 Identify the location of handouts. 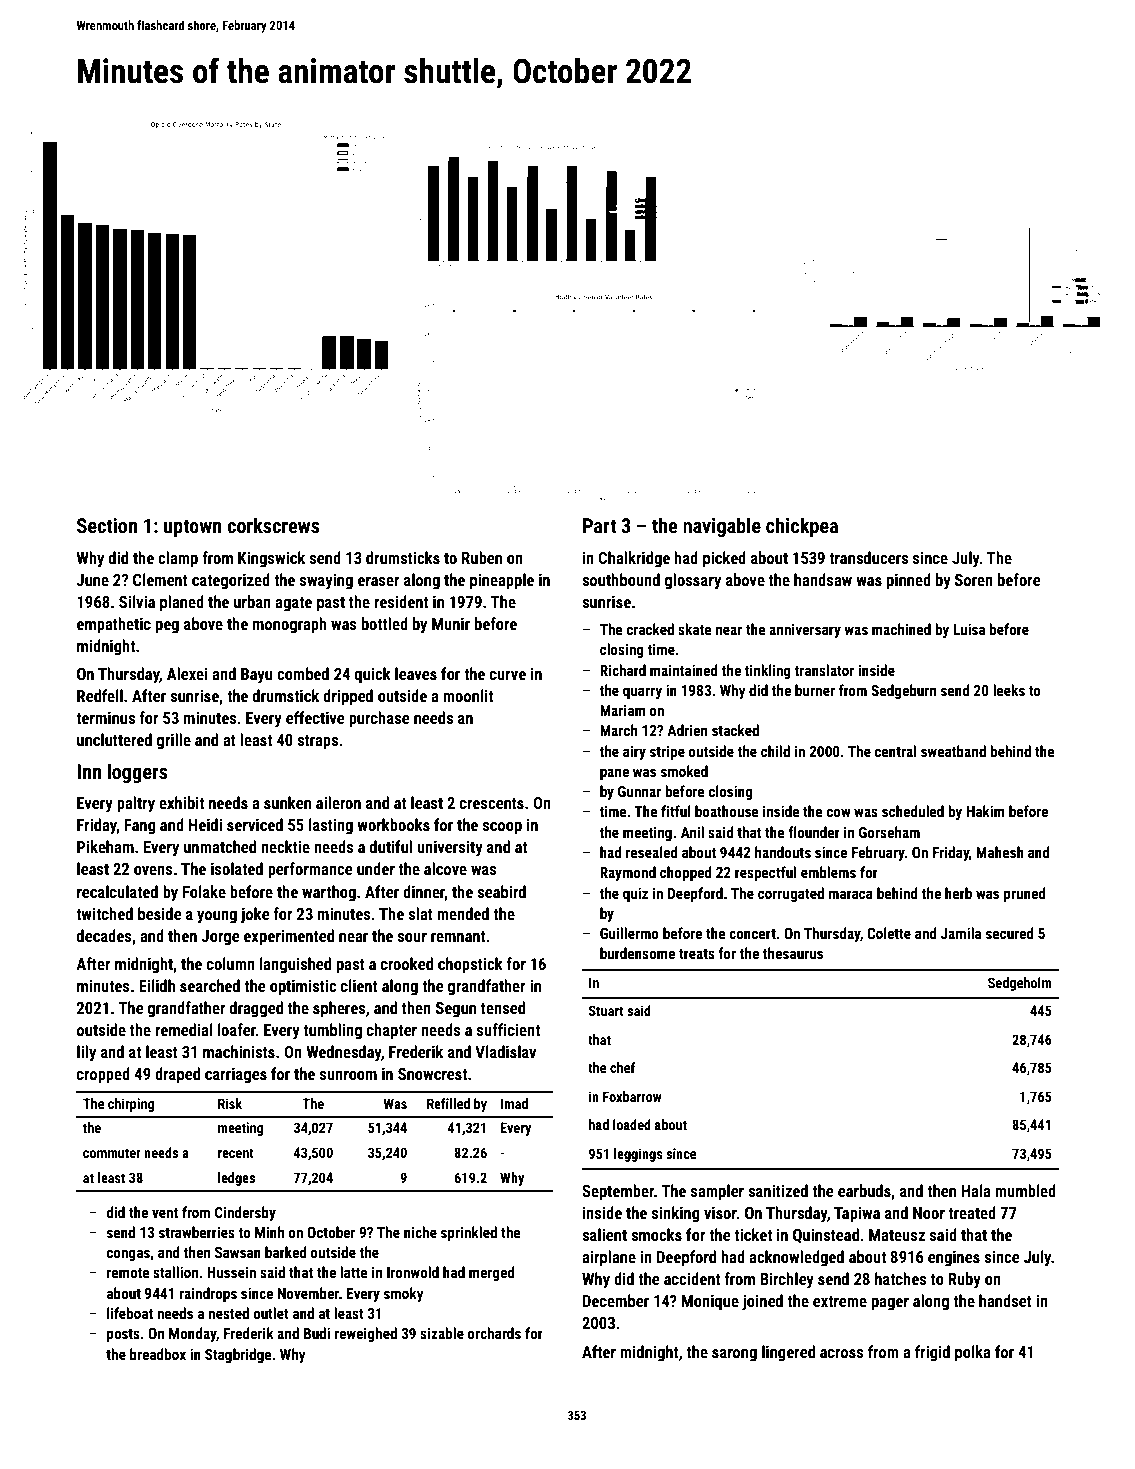
(783, 852).
